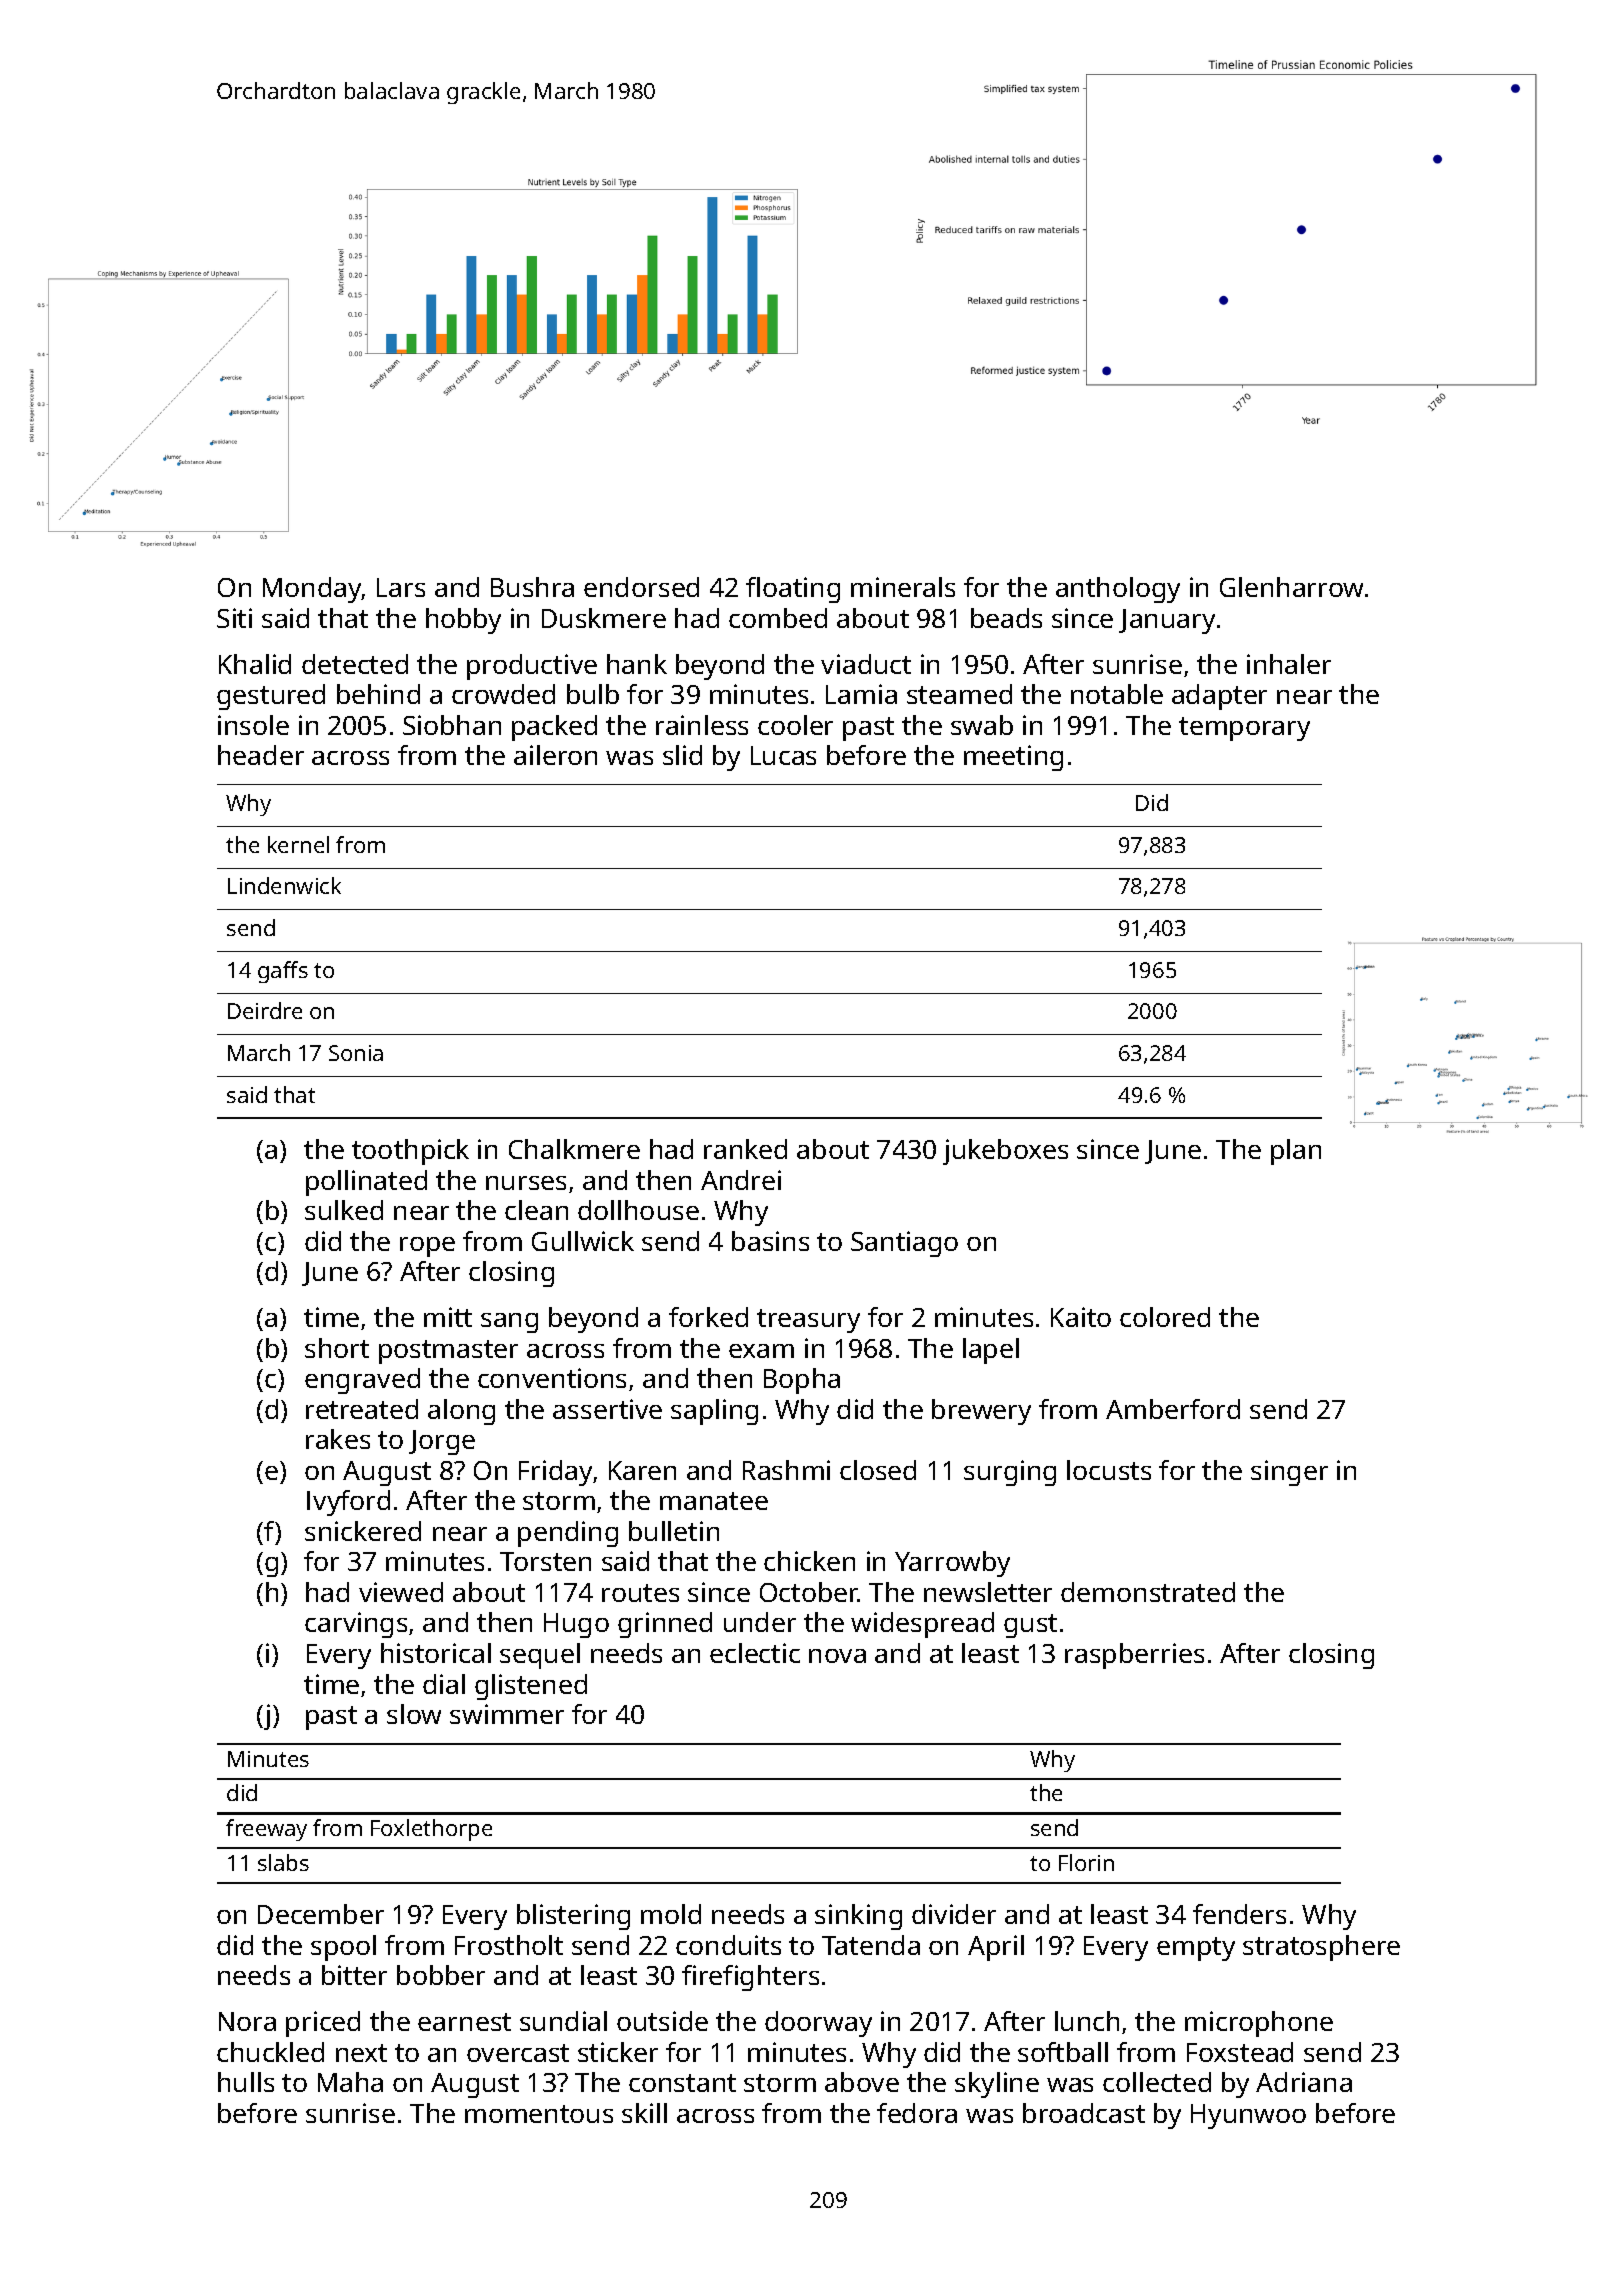  Describe the element at coordinates (283, 1862) in the image. I see `slabs` at that location.
